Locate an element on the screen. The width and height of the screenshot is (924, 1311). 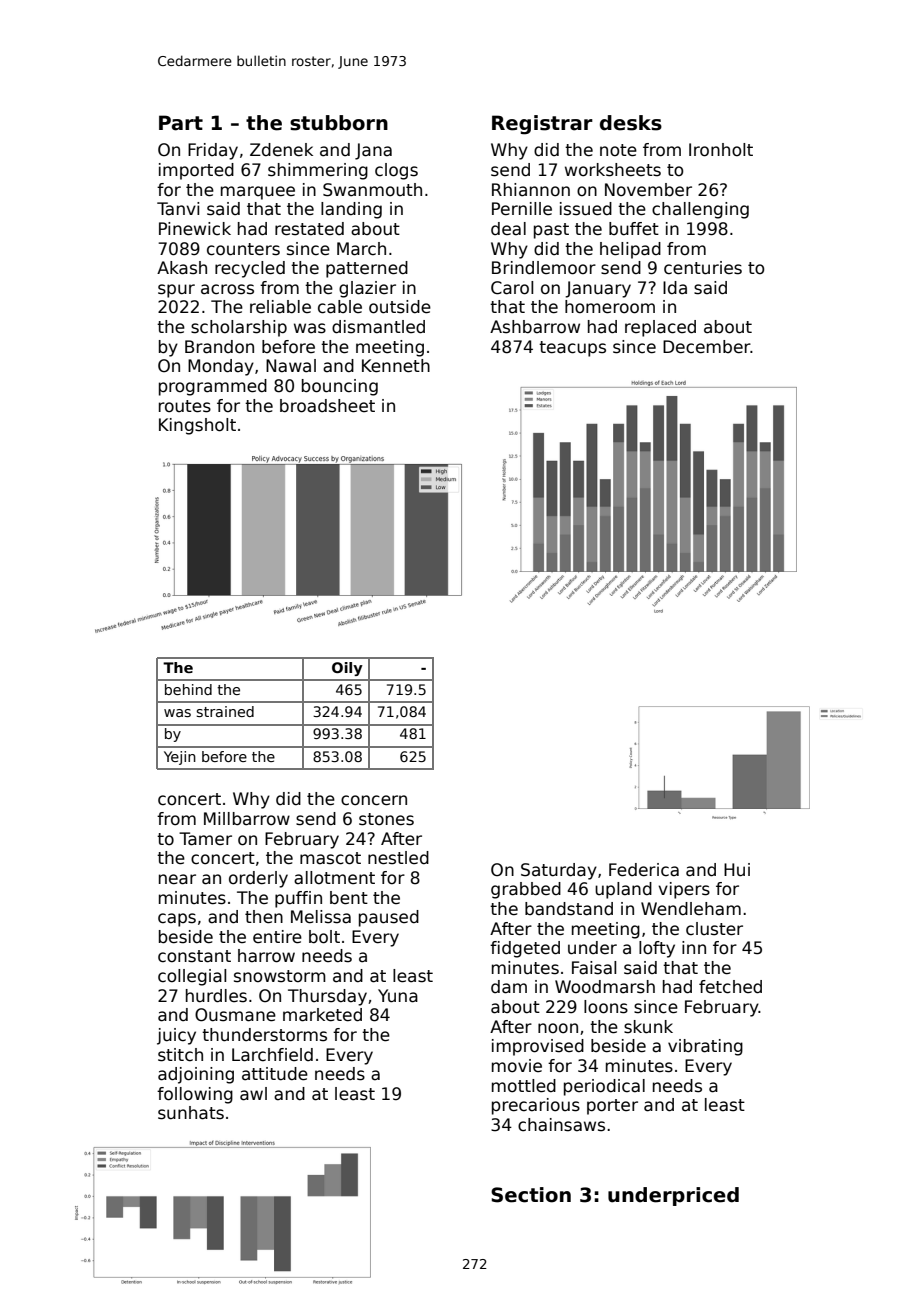
Kenneth is located at coordinates (396, 366).
